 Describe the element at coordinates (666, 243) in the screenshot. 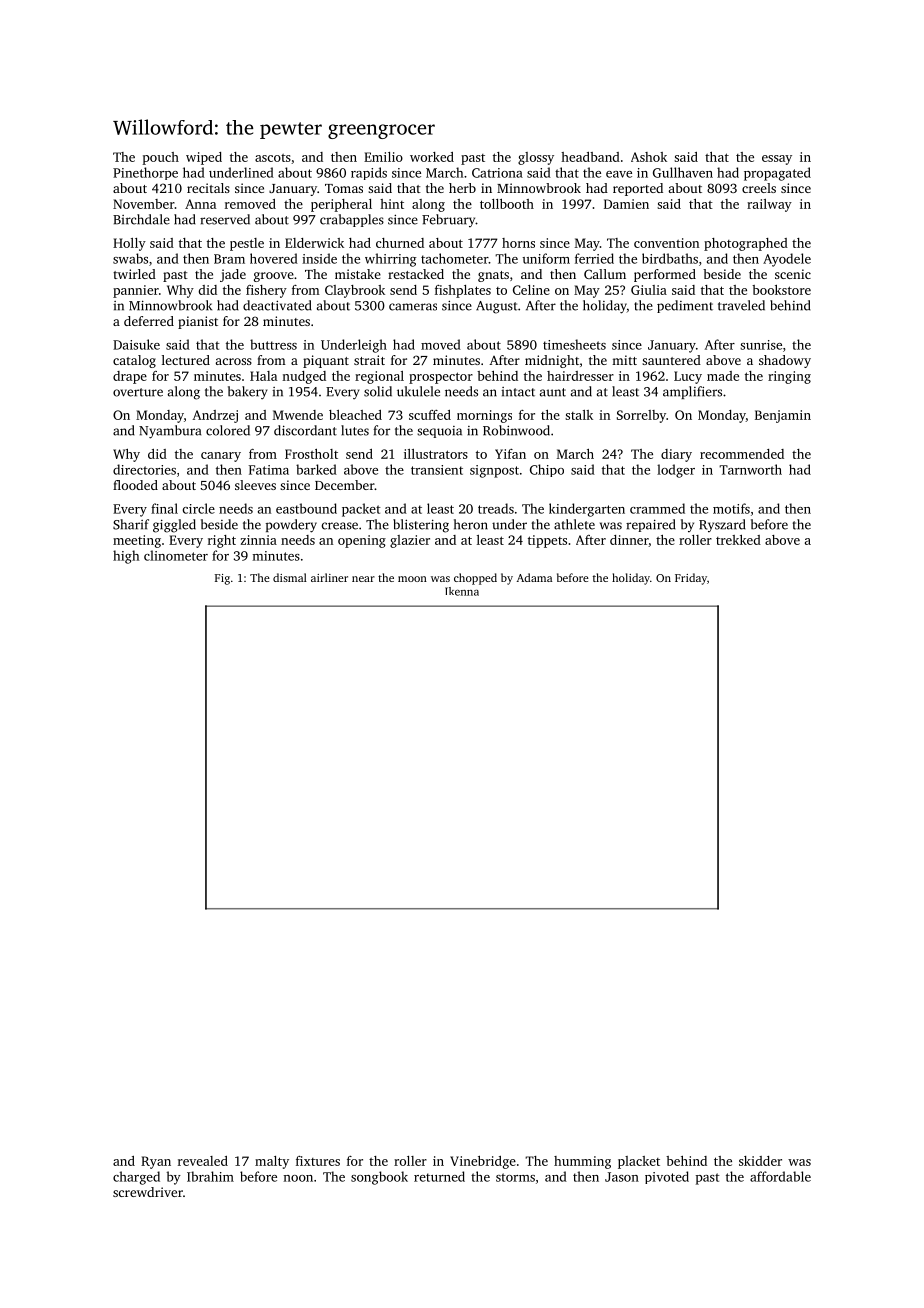

I see `convention` at that location.
